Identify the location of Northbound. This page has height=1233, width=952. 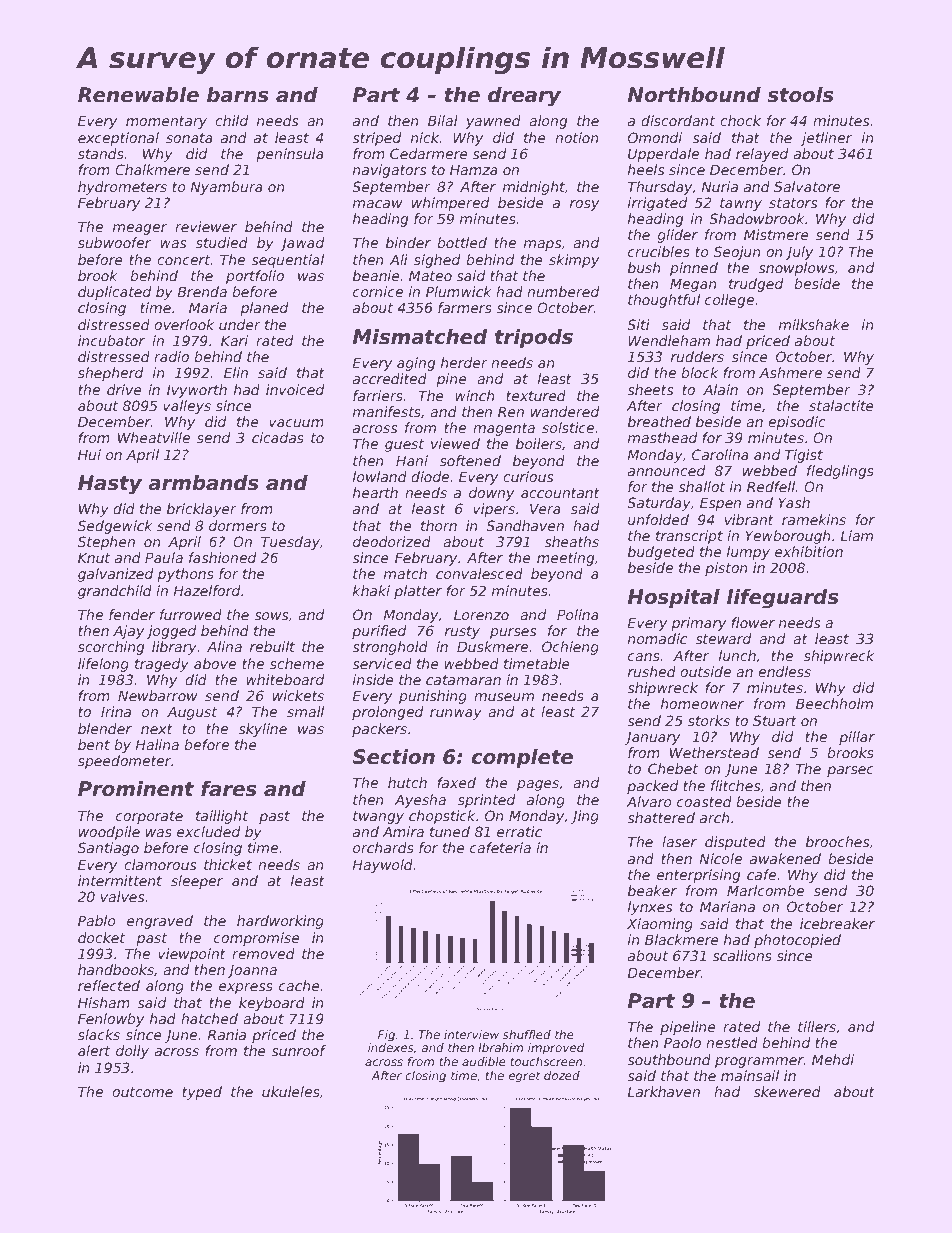
(694, 95).
